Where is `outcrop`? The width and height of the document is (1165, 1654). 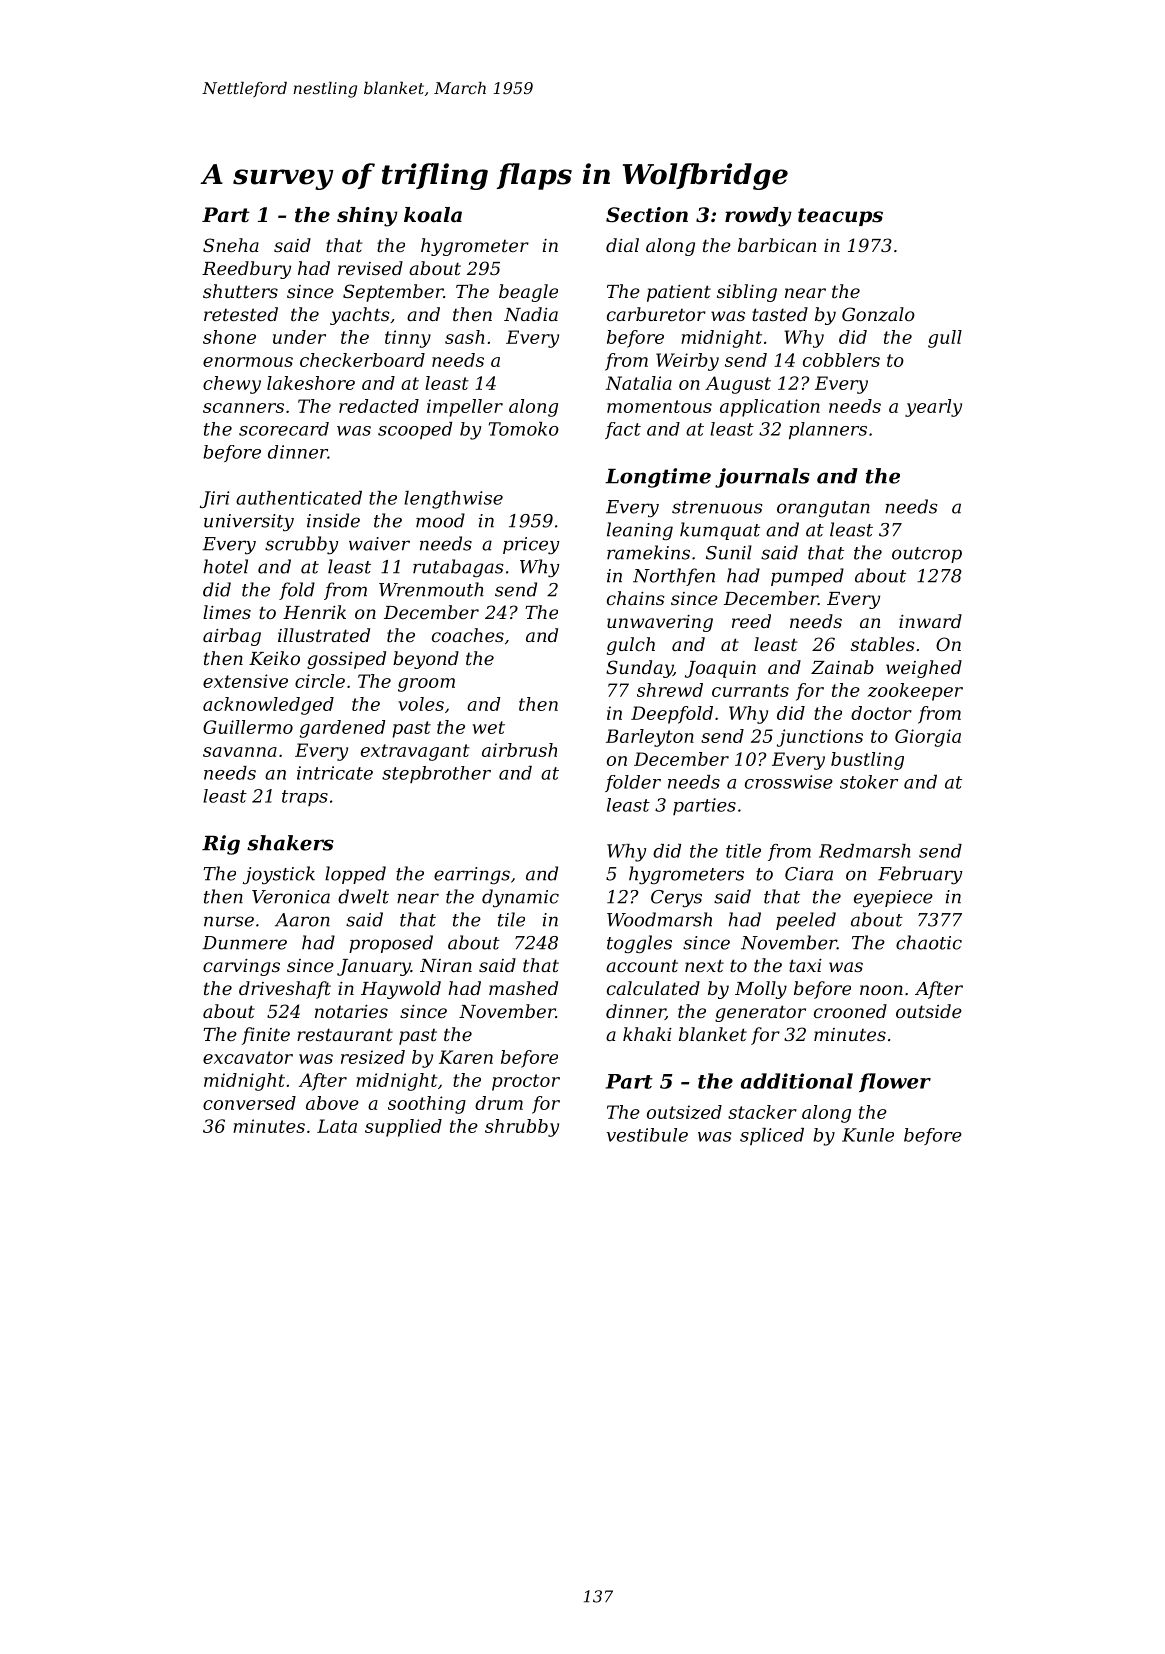
outcrop is located at coordinates (927, 555).
